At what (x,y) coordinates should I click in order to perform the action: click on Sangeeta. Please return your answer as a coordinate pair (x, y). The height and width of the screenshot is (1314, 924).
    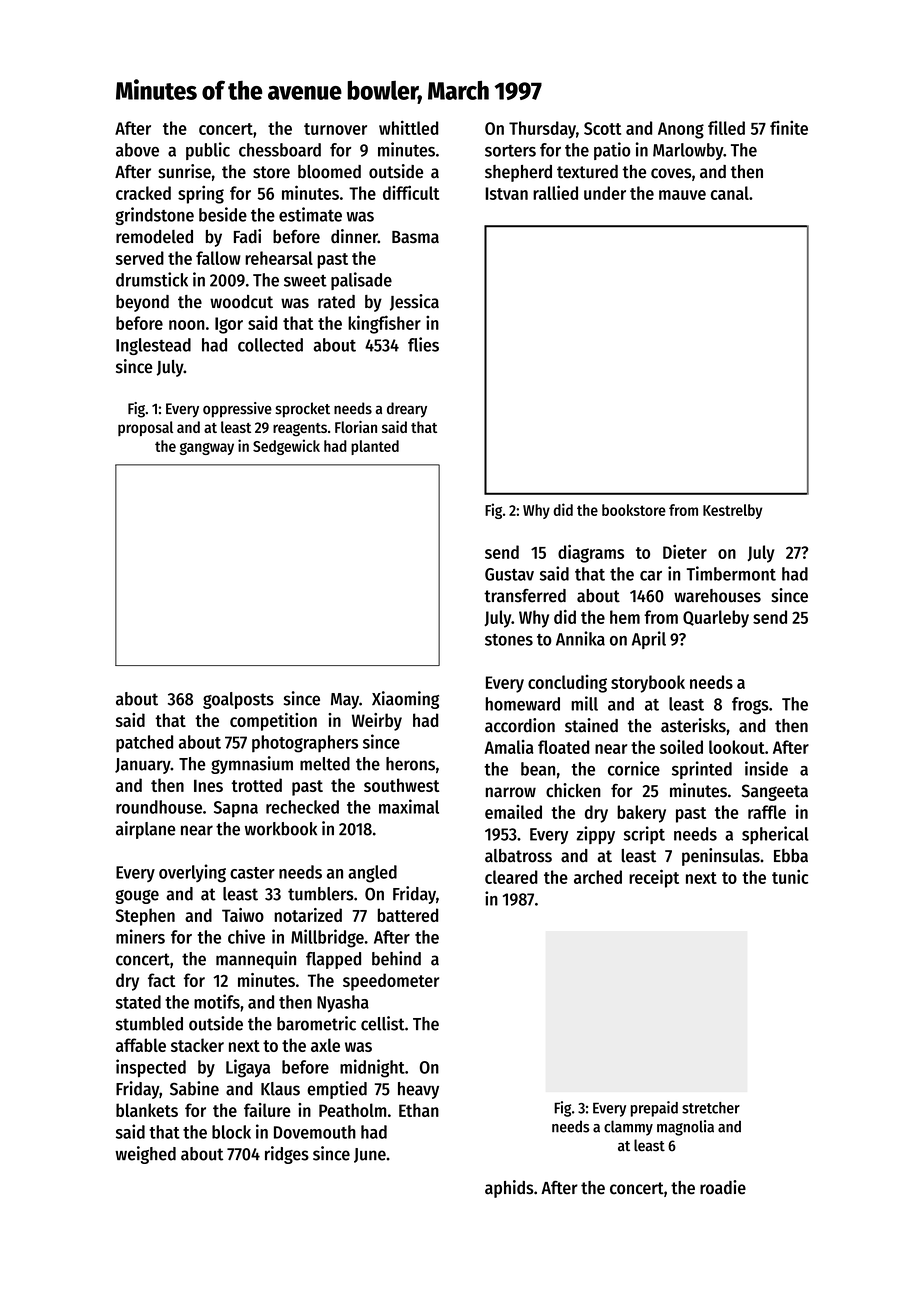
    Looking at the image, I should click on (775, 792).
